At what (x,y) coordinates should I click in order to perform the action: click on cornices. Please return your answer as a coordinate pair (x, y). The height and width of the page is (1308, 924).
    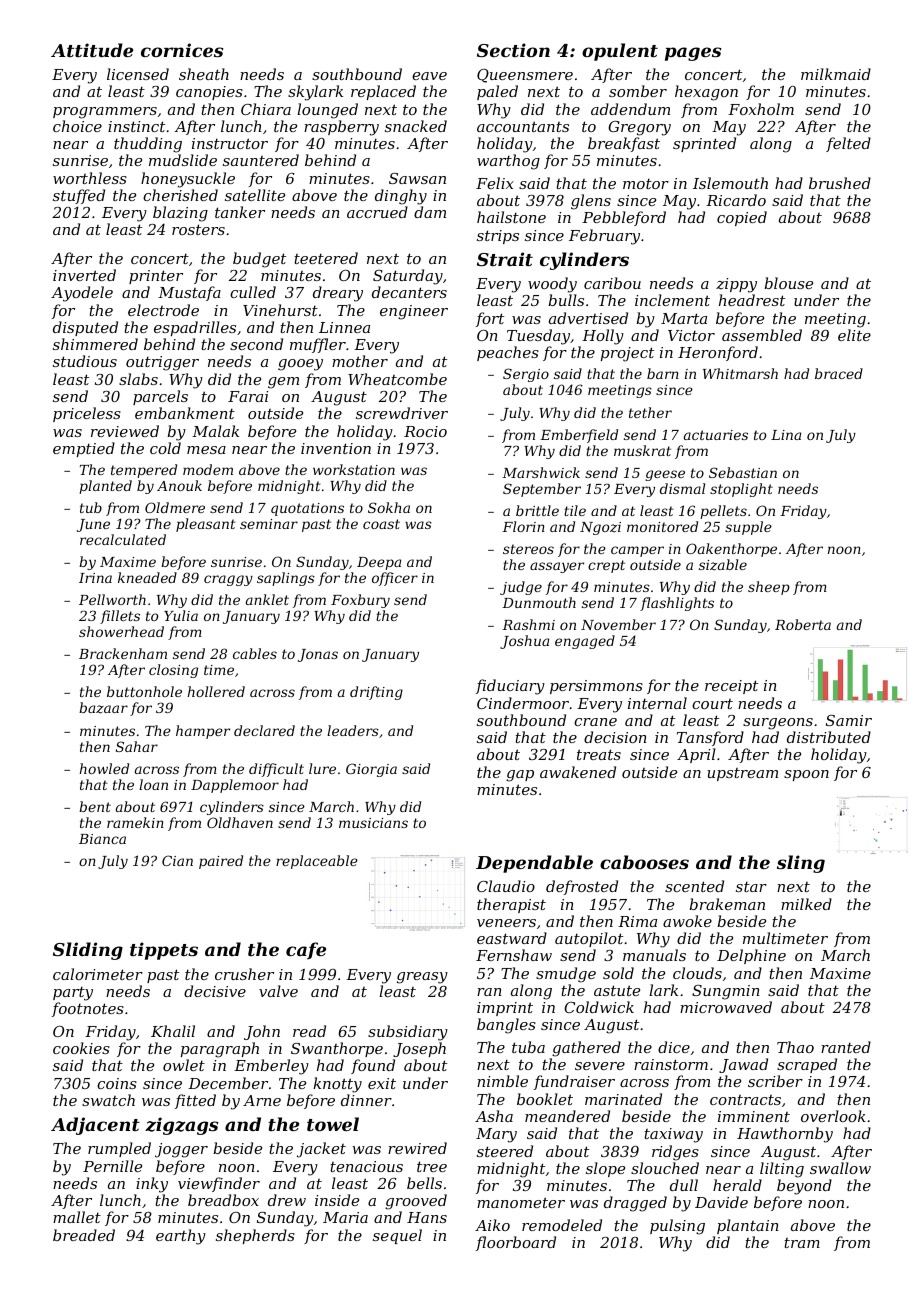
    Looking at the image, I should click on (182, 50).
